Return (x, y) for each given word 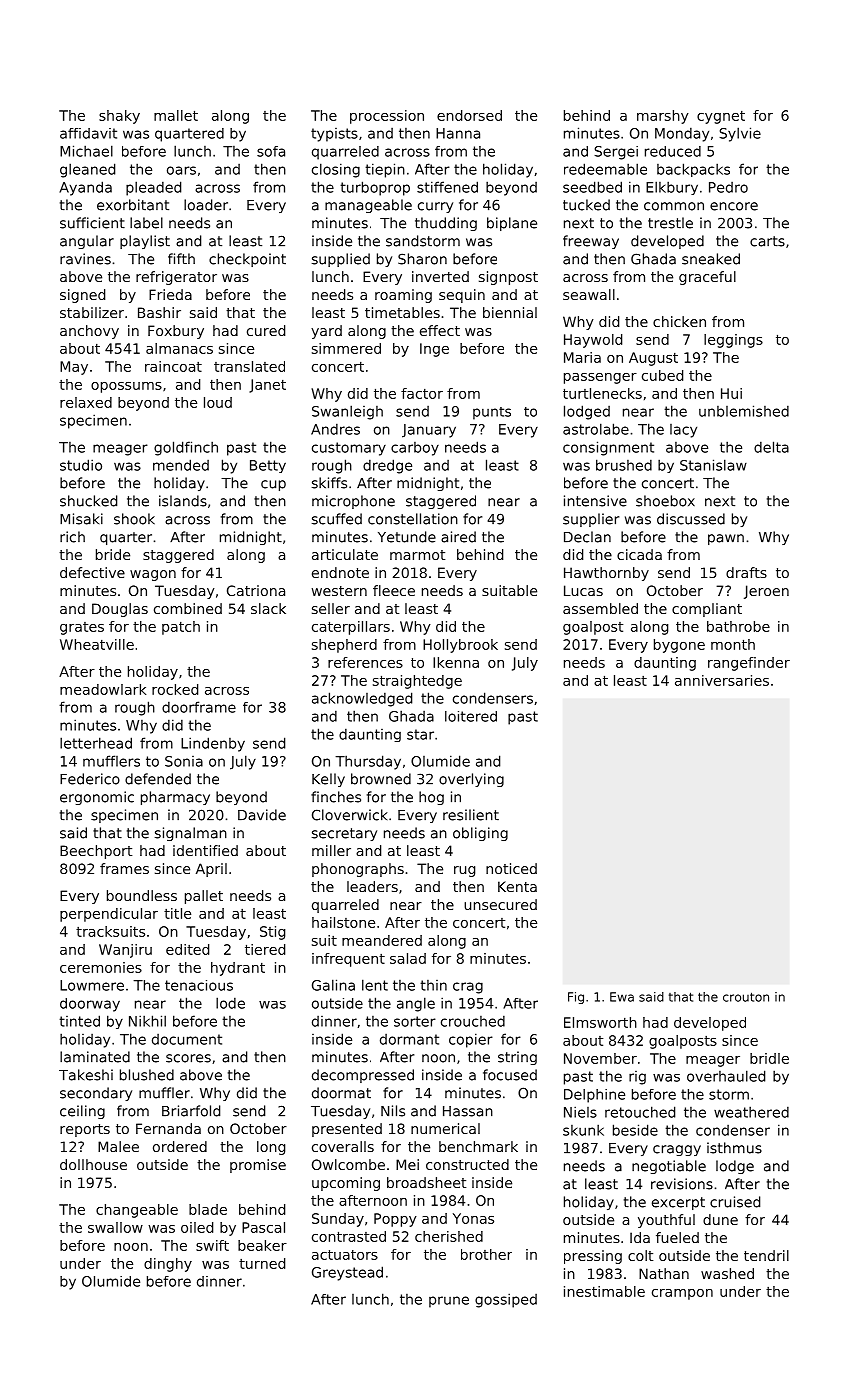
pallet (204, 897)
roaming (403, 296)
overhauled (726, 1076)
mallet (176, 115)
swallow (115, 1227)
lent (375, 985)
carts (767, 241)
